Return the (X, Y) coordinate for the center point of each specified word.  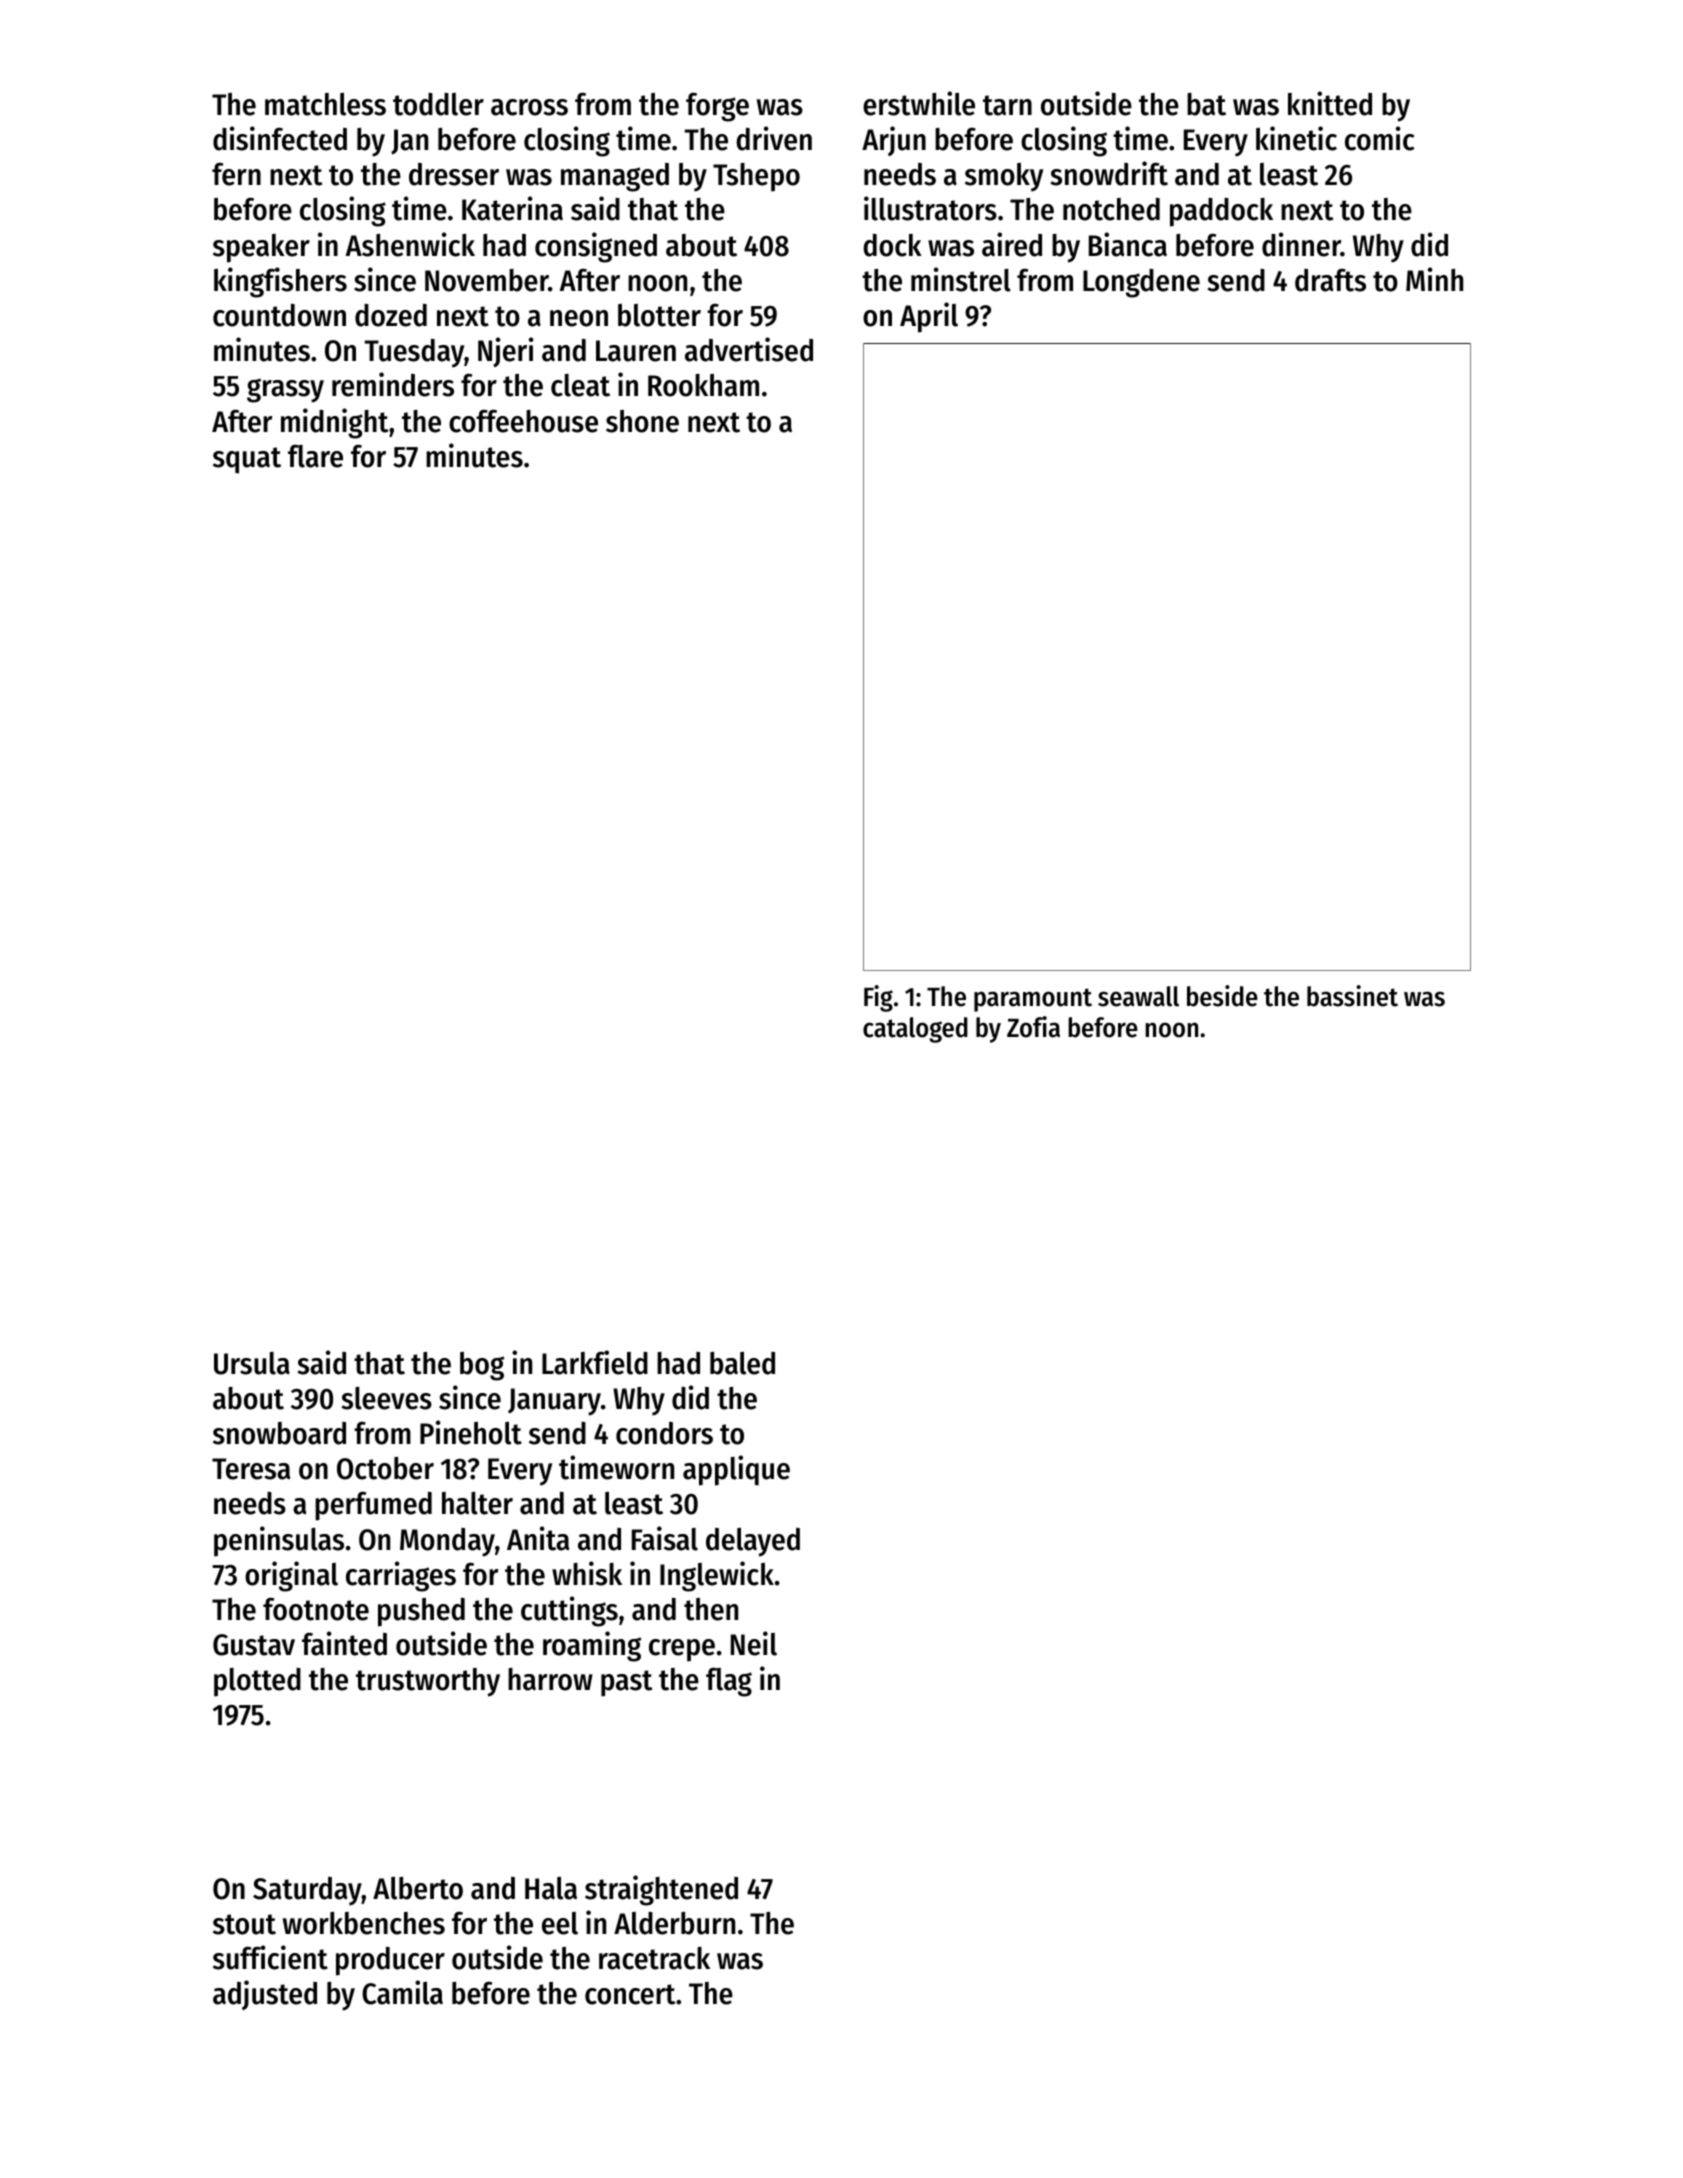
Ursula (252, 1363)
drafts (1330, 280)
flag (729, 1682)
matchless (325, 104)
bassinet (1352, 996)
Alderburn (674, 1923)
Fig (878, 998)
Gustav (254, 1645)
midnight (334, 423)
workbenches (364, 1923)
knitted (1330, 103)
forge (717, 107)
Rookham (703, 385)
